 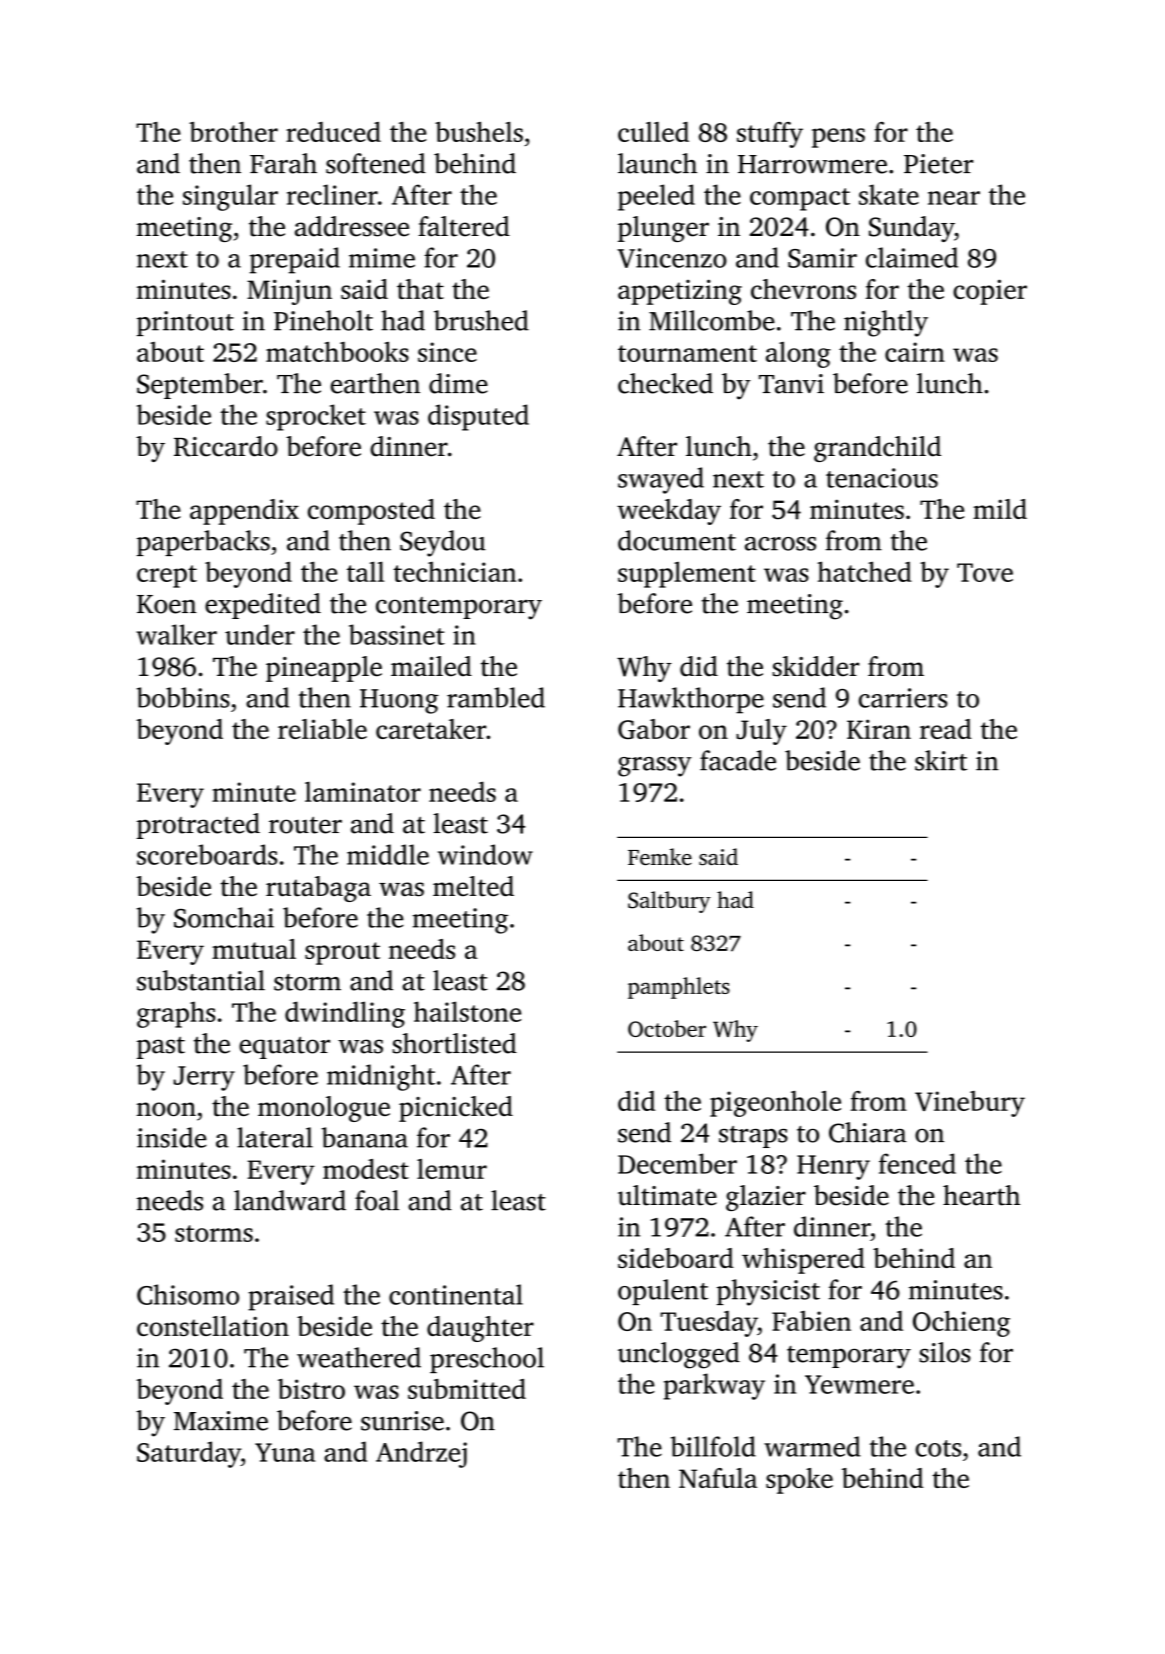 What do you see at coordinates (333, 132) in the page?
I see `reduced` at bounding box center [333, 132].
